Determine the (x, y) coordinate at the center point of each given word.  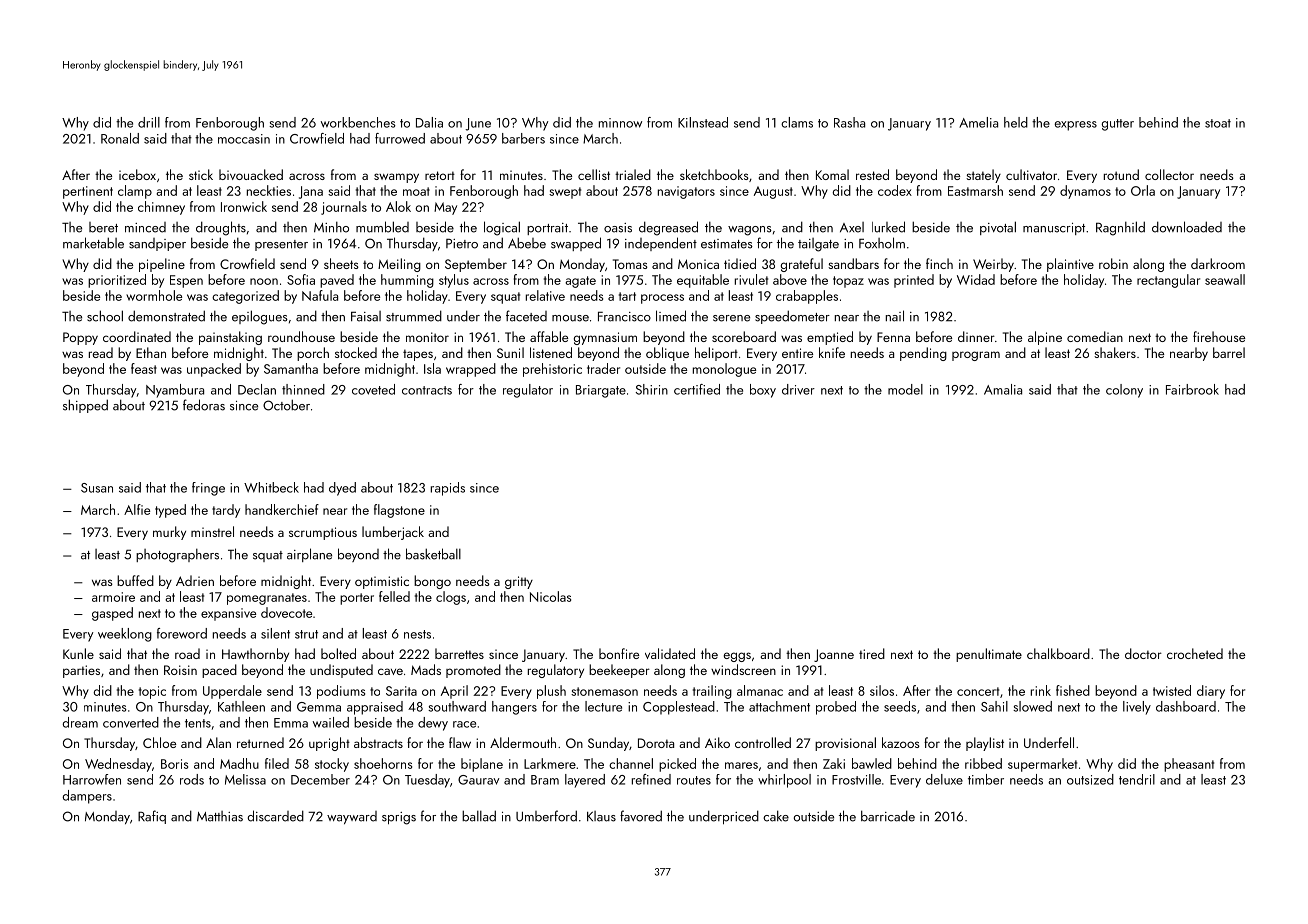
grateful (802, 265)
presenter (281, 245)
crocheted (1195, 653)
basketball (433, 554)
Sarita (401, 691)
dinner (976, 336)
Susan (97, 488)
